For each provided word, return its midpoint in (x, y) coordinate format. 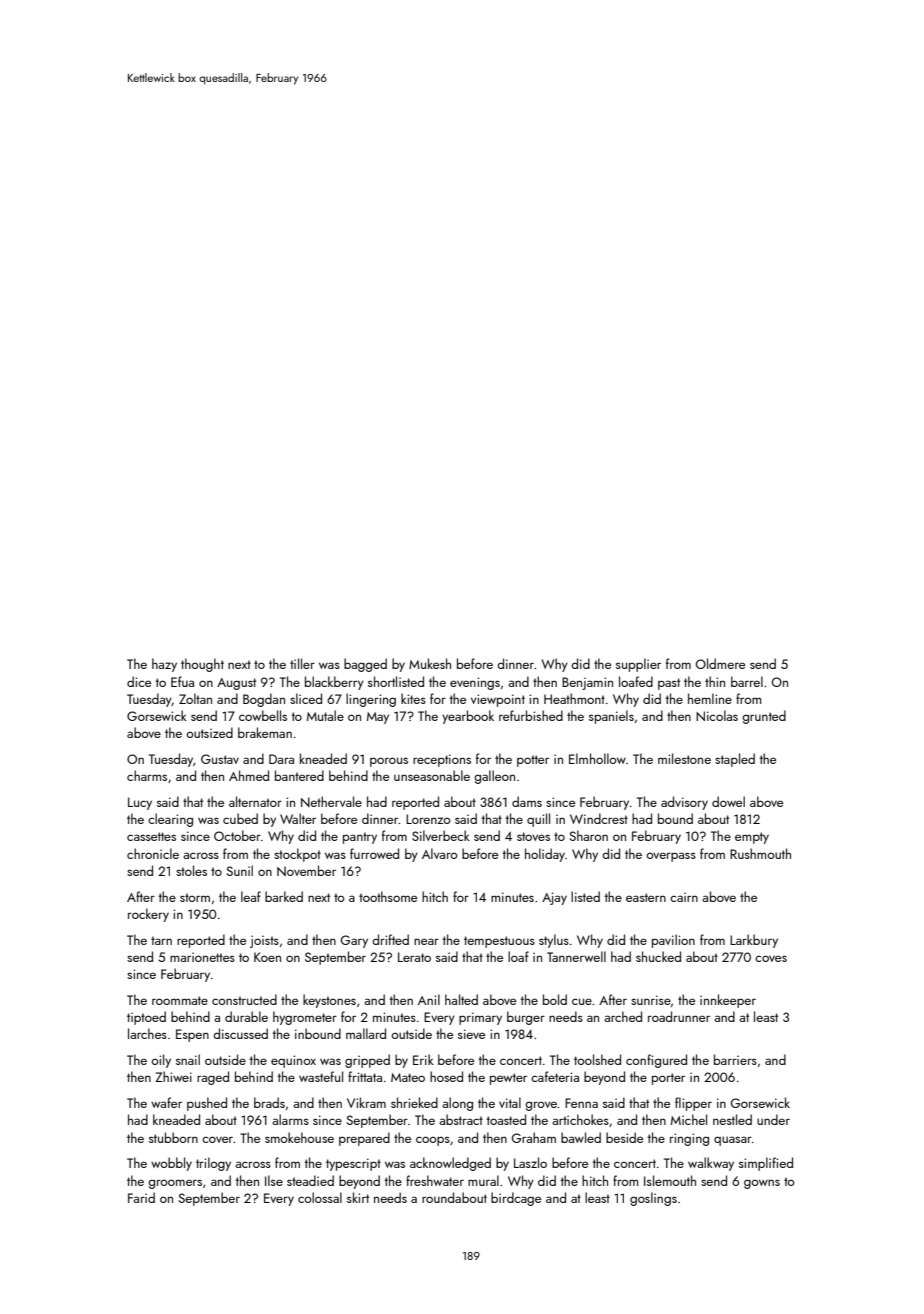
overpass (671, 857)
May (378, 718)
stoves (533, 836)
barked (284, 896)
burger (526, 1018)
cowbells (263, 715)
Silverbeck (441, 835)
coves (771, 958)
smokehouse (299, 1137)
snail (188, 1059)
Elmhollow (597, 758)
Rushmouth (760, 853)
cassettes (151, 836)
